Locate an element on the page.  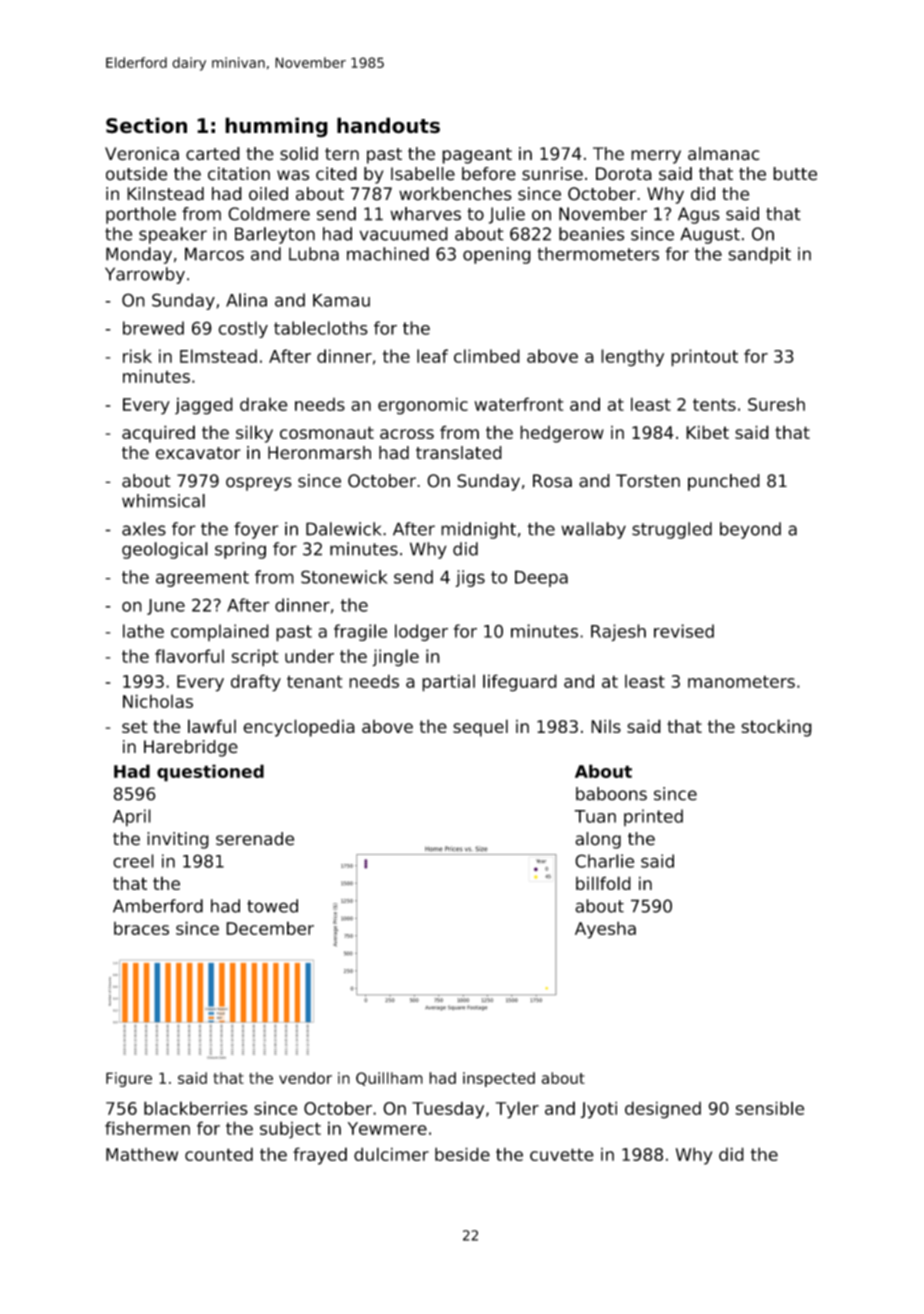
risk is located at coordinates (137, 356).
